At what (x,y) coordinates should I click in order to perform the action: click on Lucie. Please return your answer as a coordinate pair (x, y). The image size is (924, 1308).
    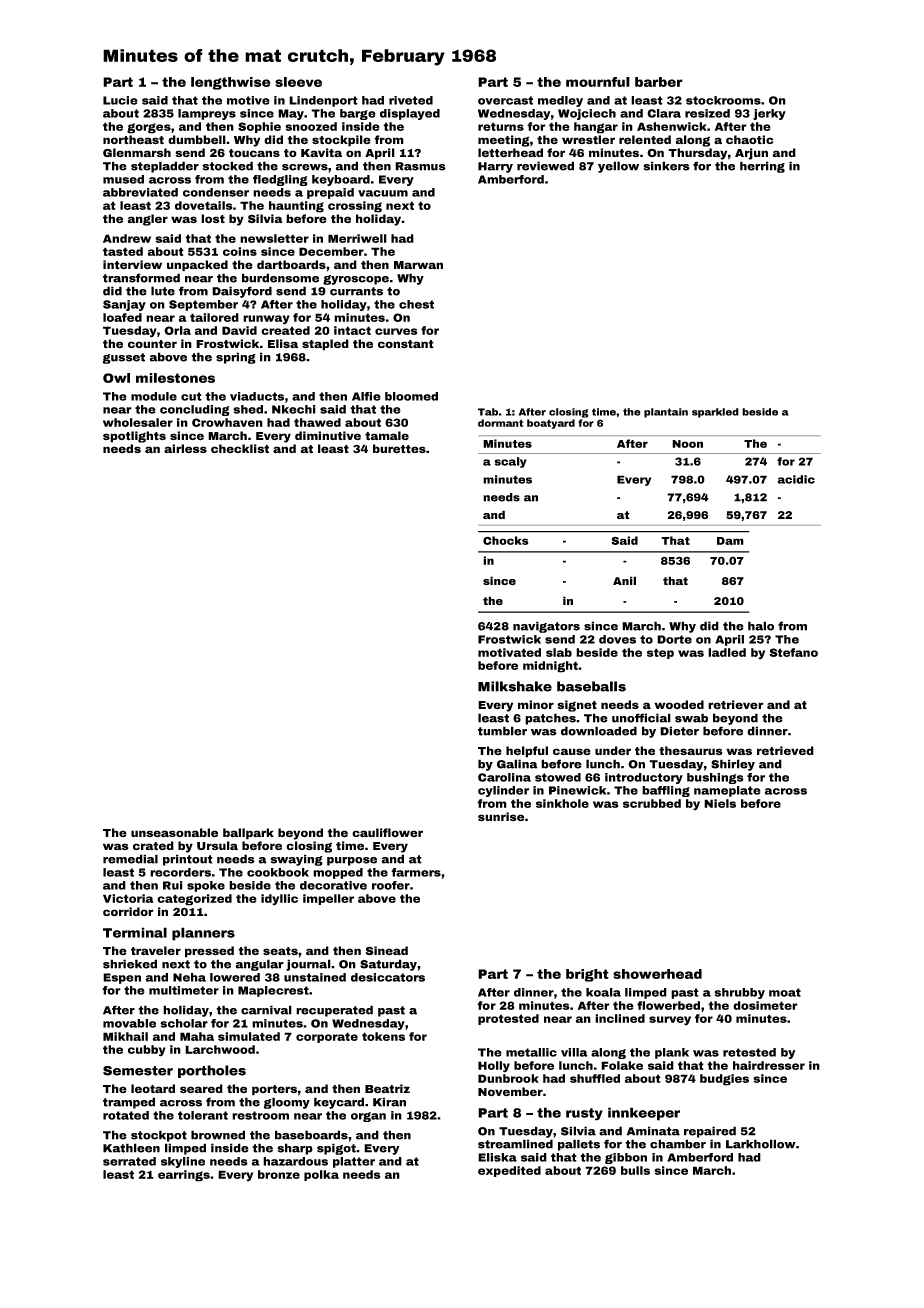
    Looking at the image, I should click on (120, 100).
